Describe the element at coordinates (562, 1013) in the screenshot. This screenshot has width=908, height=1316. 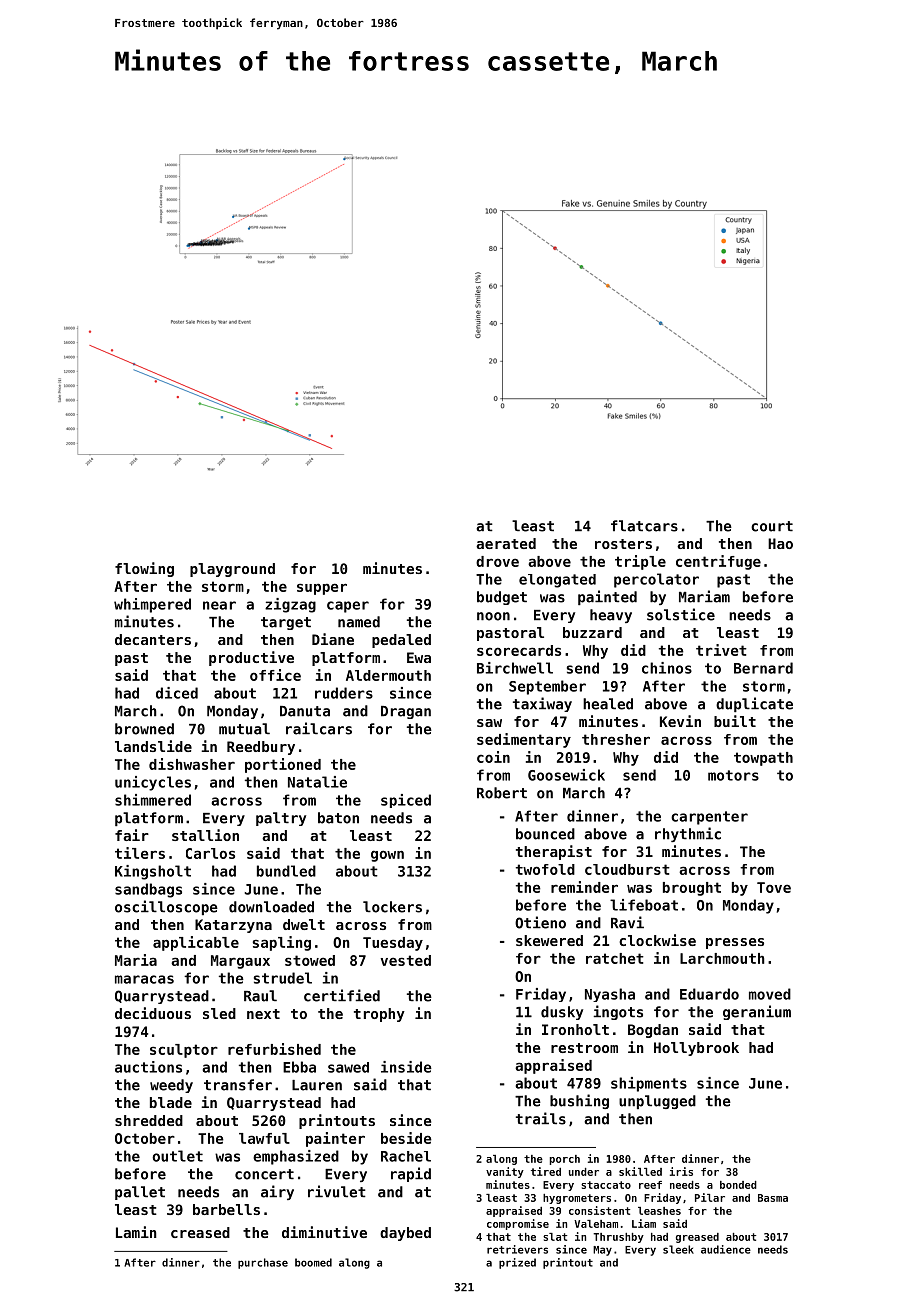
I see `dusky` at that location.
